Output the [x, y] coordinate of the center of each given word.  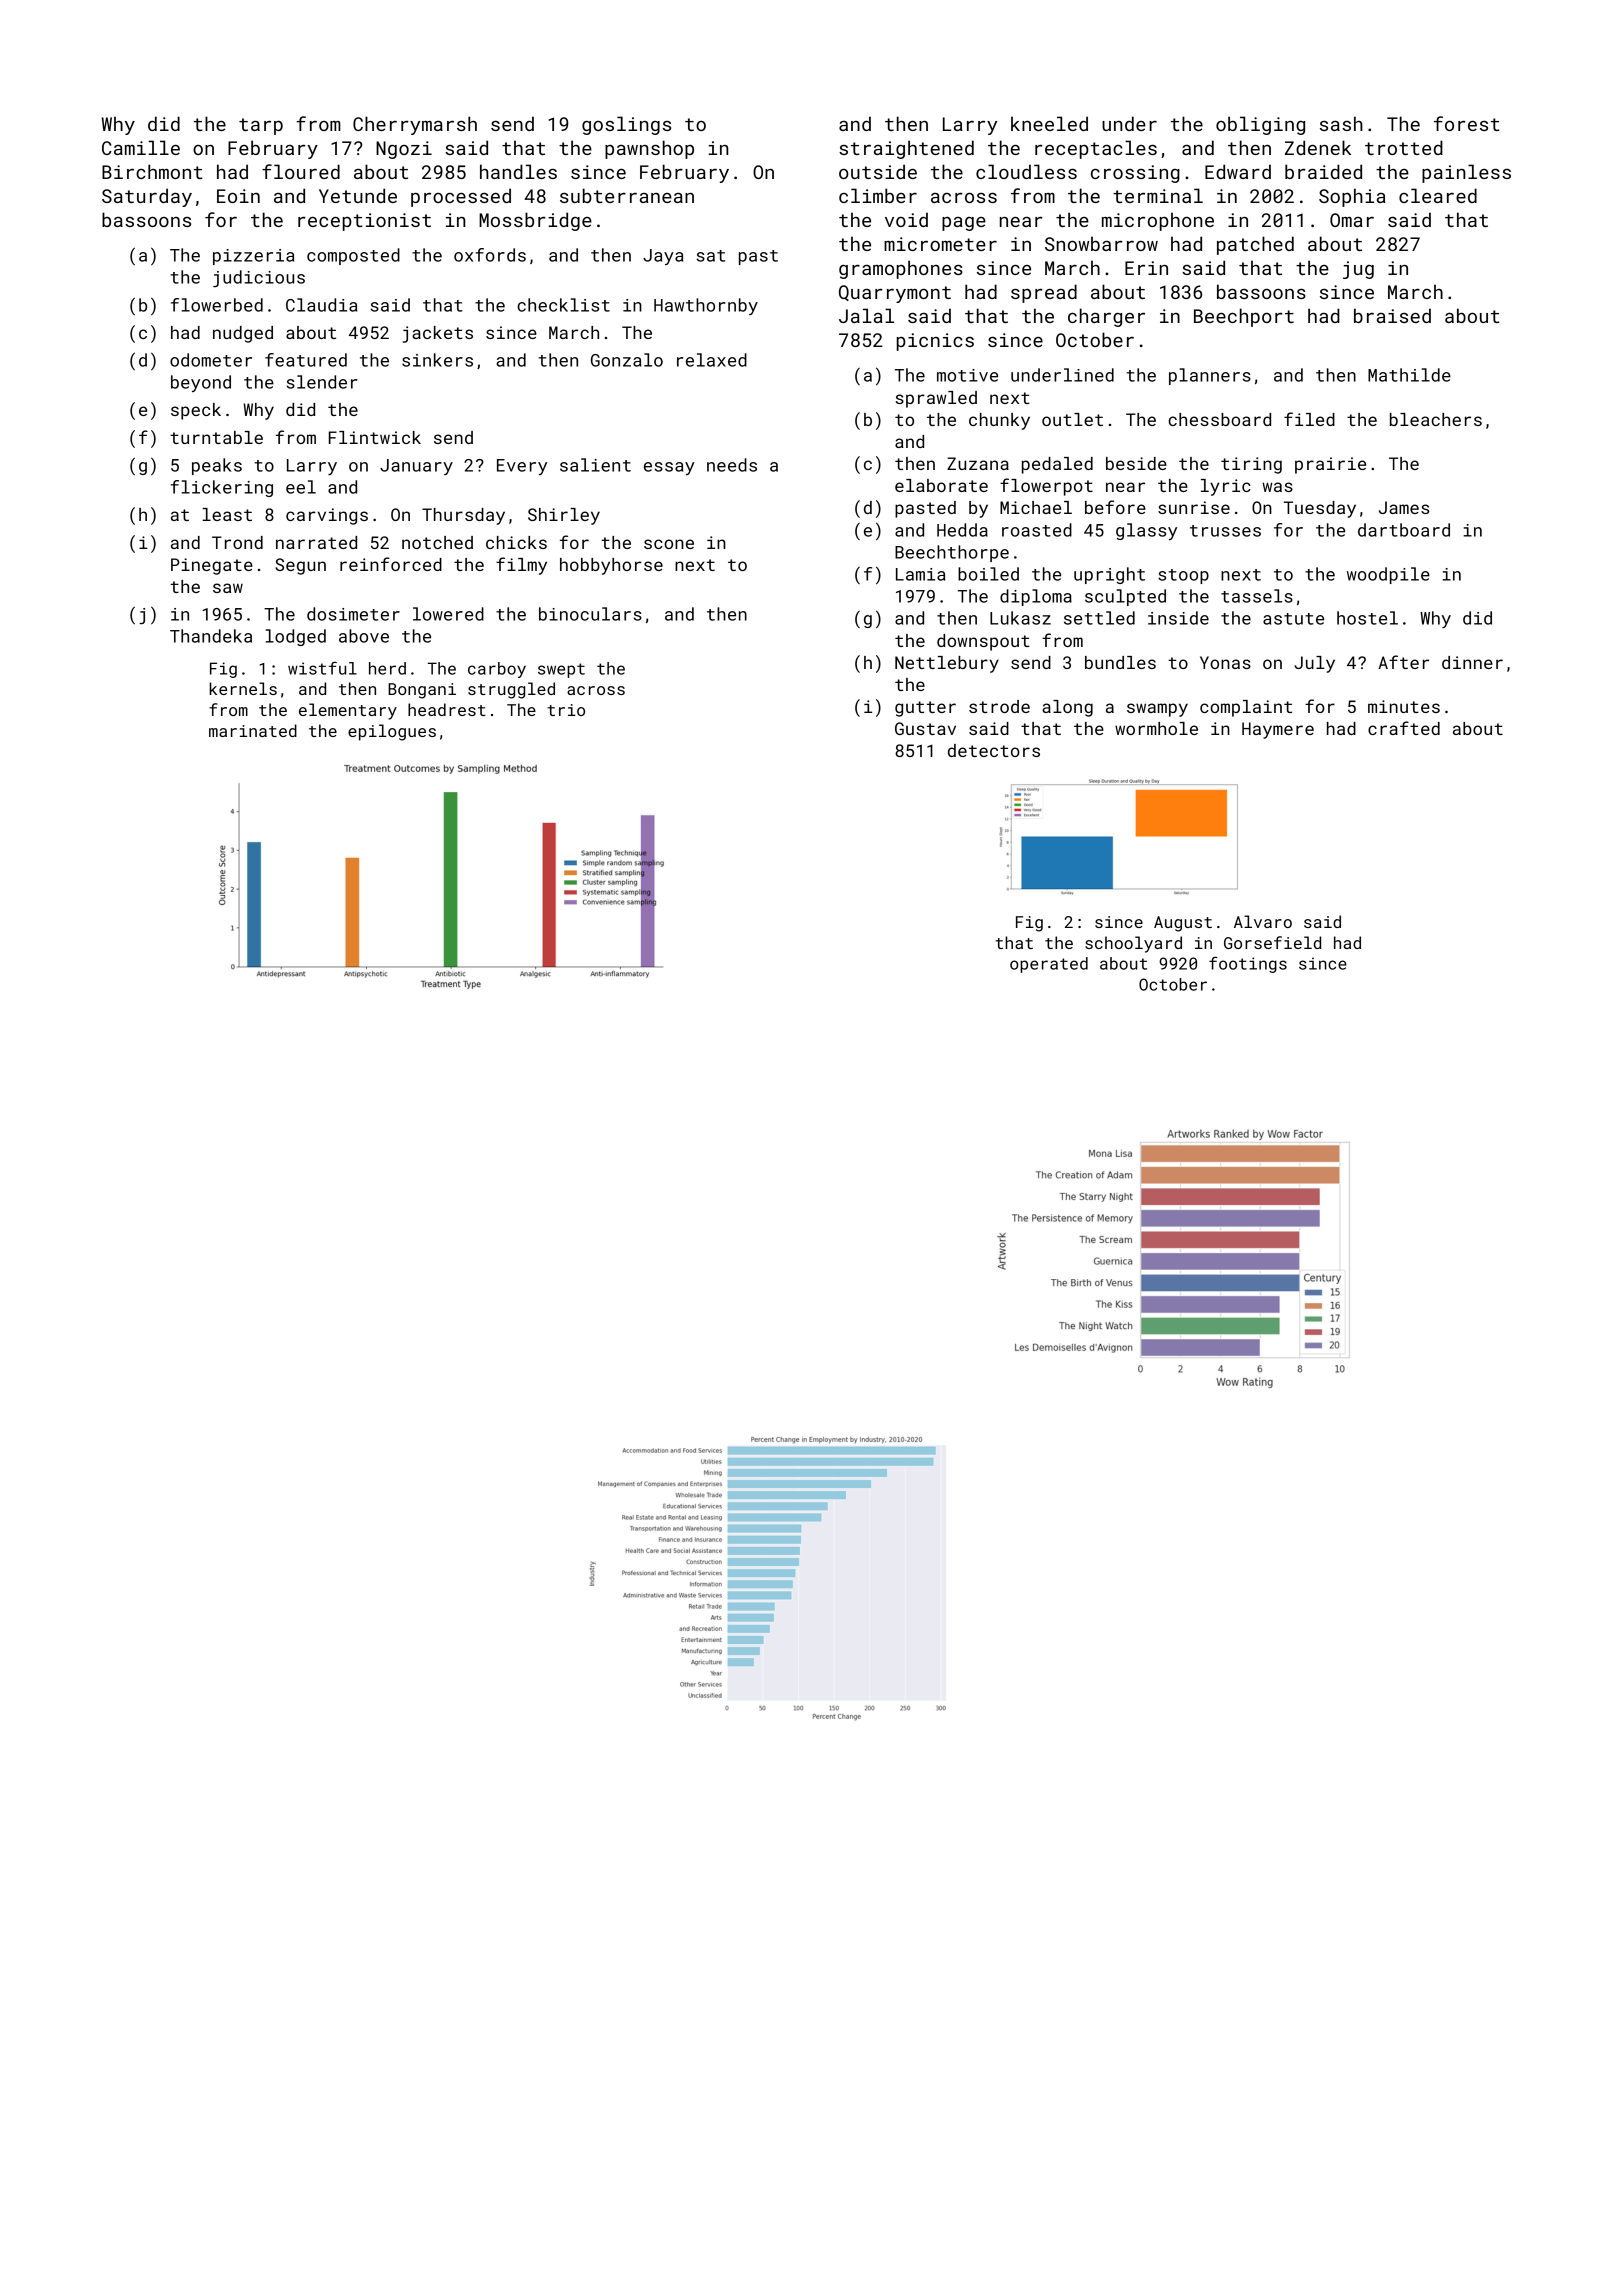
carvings [327, 516]
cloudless [1026, 171]
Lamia [920, 574]
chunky [999, 421]
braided [1323, 171]
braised [1392, 315]
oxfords [490, 255]
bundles [1120, 662]
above [364, 636]
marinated [253, 730]
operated [1049, 965]
